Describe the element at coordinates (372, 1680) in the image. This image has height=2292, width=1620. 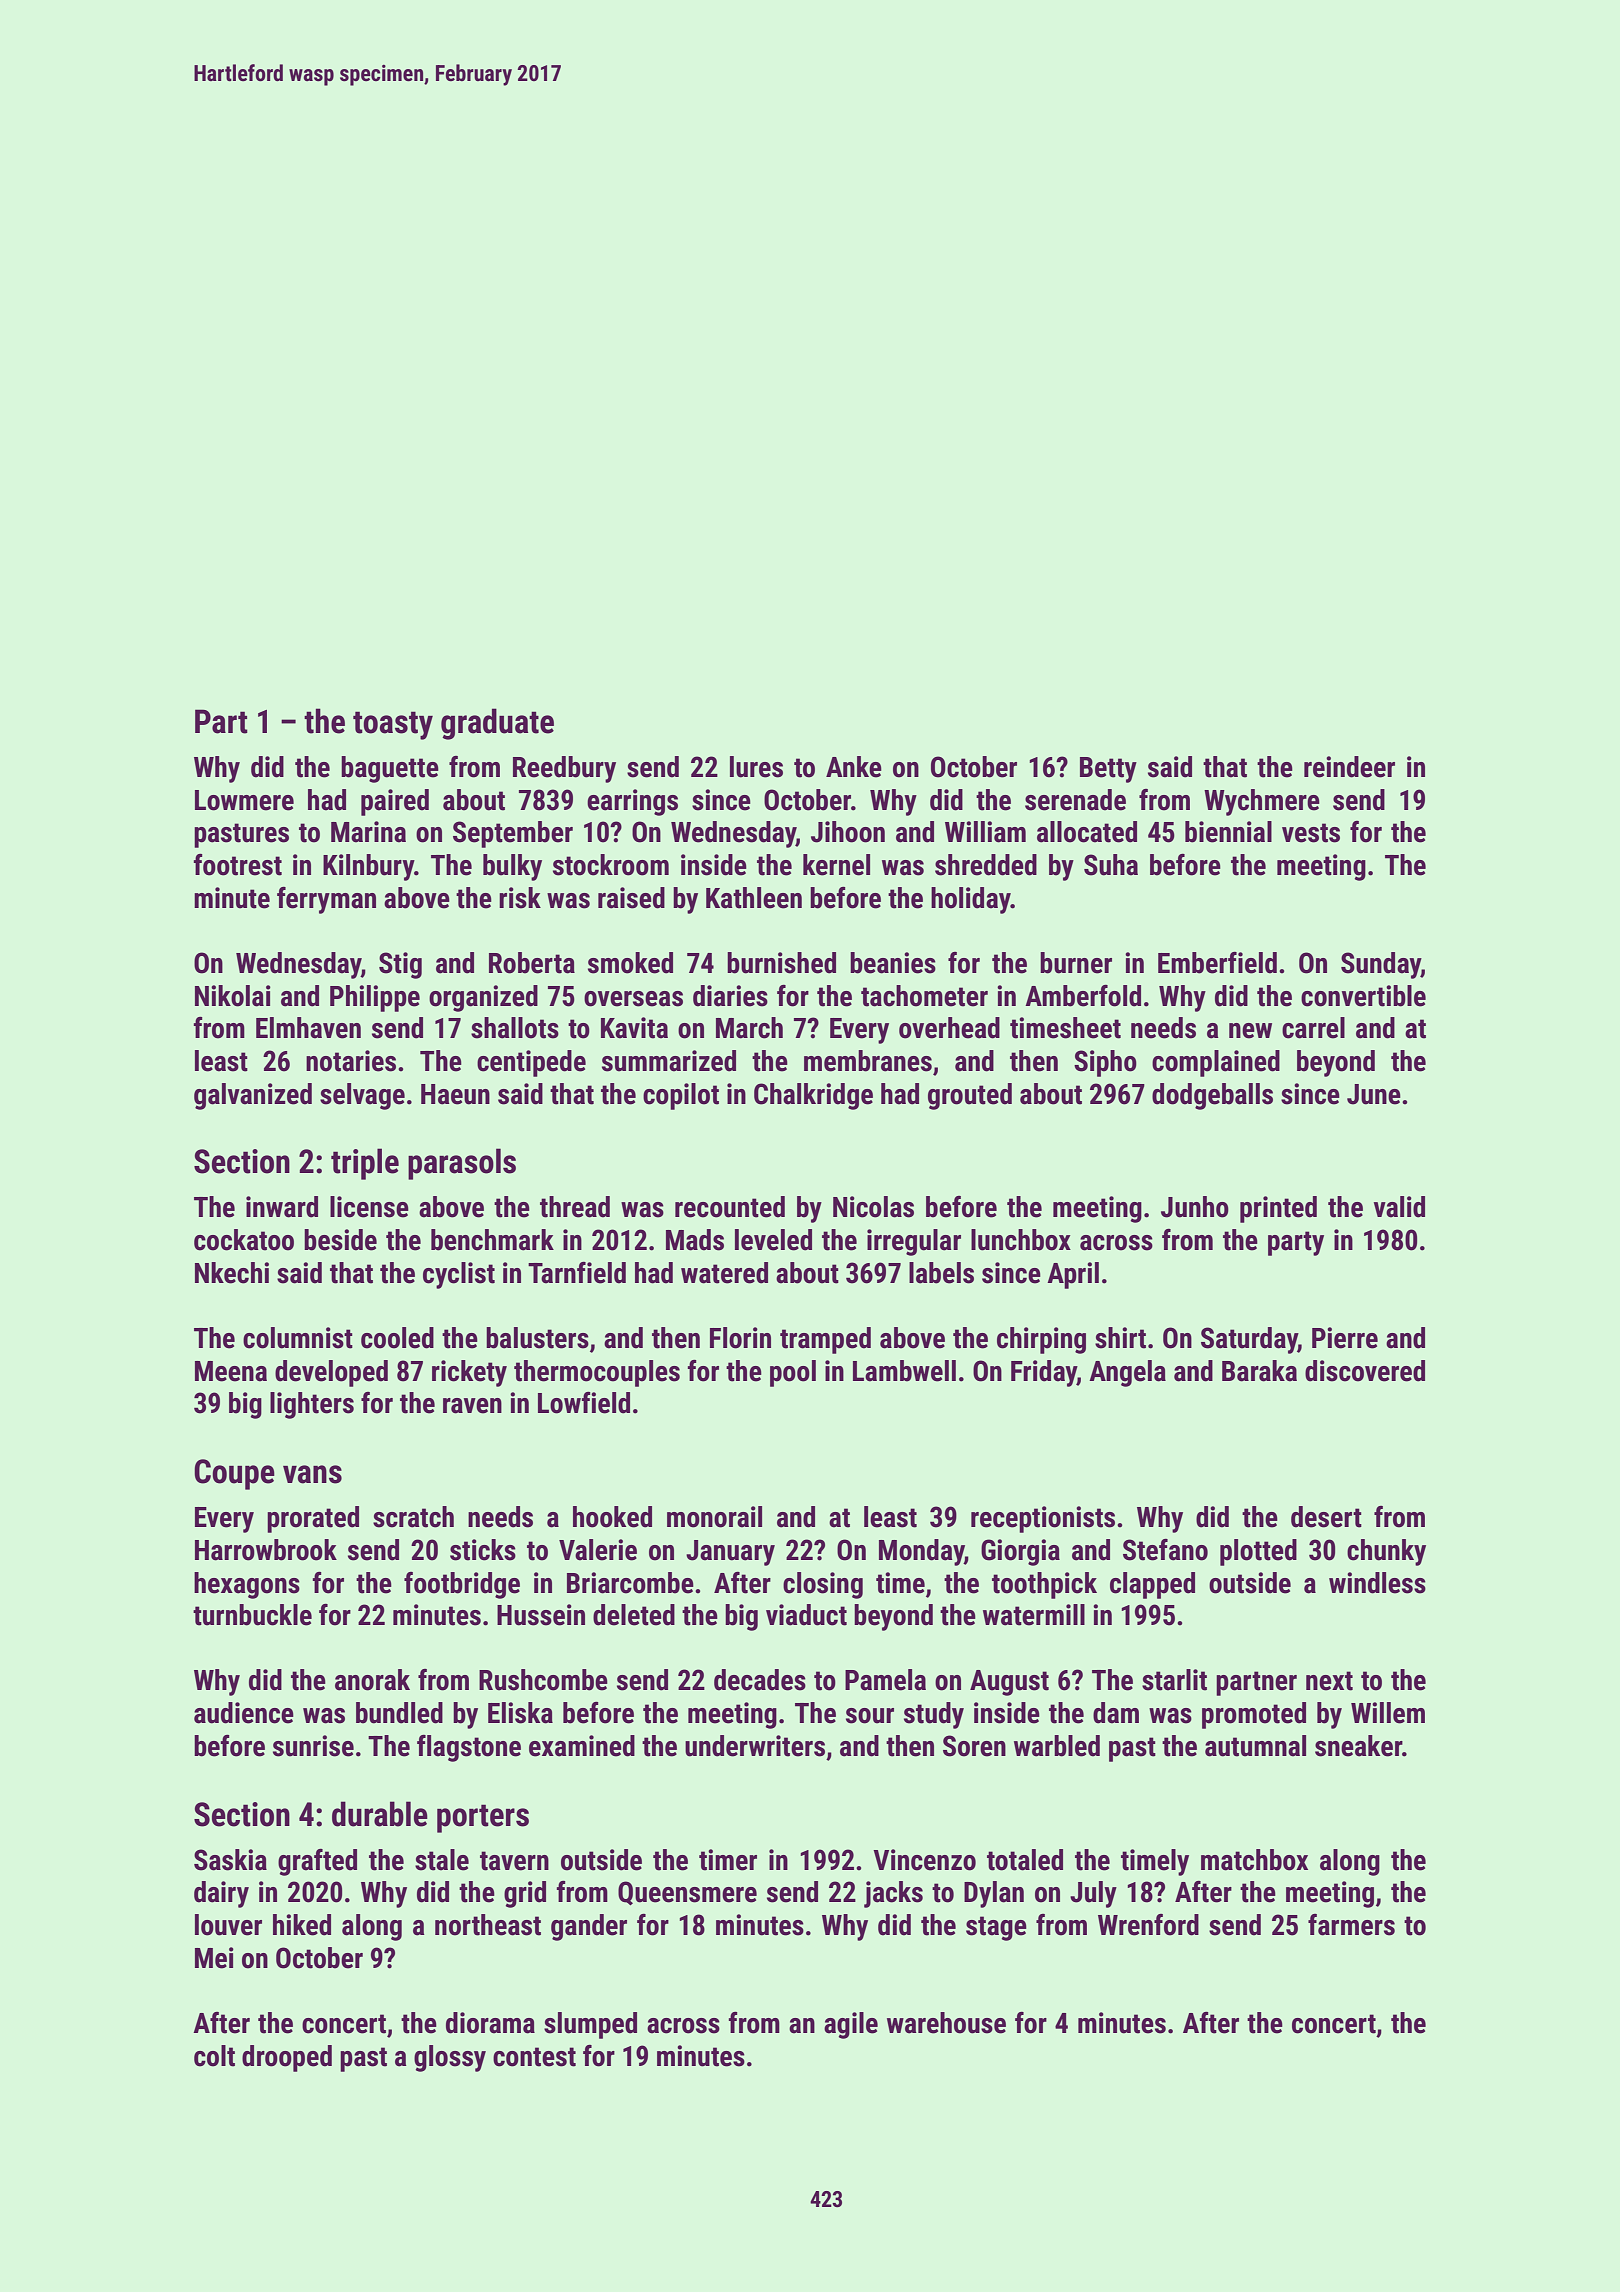
I see `anorak` at that location.
